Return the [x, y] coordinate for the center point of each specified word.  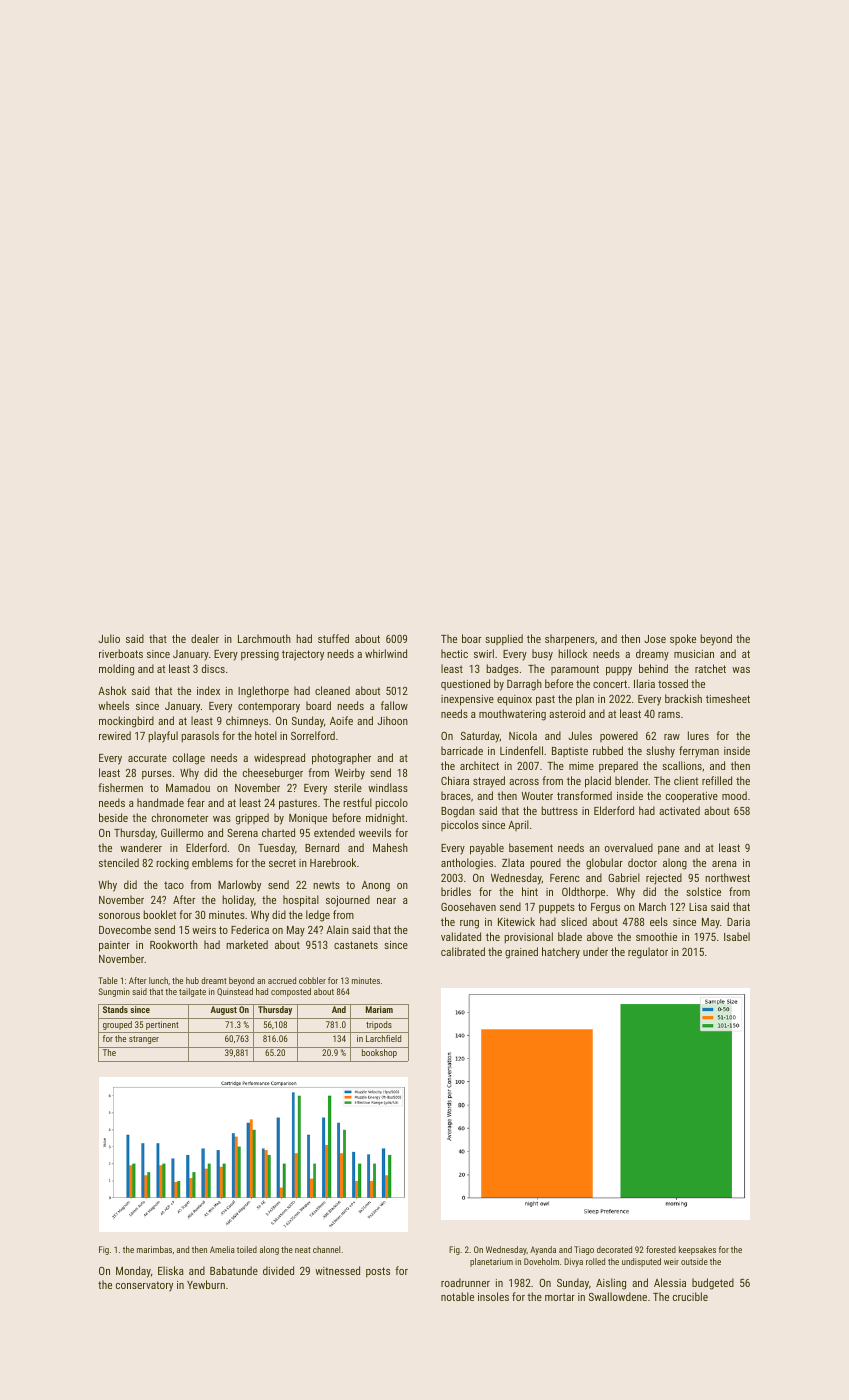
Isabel [737, 936]
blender [631, 780]
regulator [648, 953]
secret [282, 863]
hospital [301, 901]
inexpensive [467, 700]
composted [291, 992]
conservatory [144, 1286]
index [208, 690]
